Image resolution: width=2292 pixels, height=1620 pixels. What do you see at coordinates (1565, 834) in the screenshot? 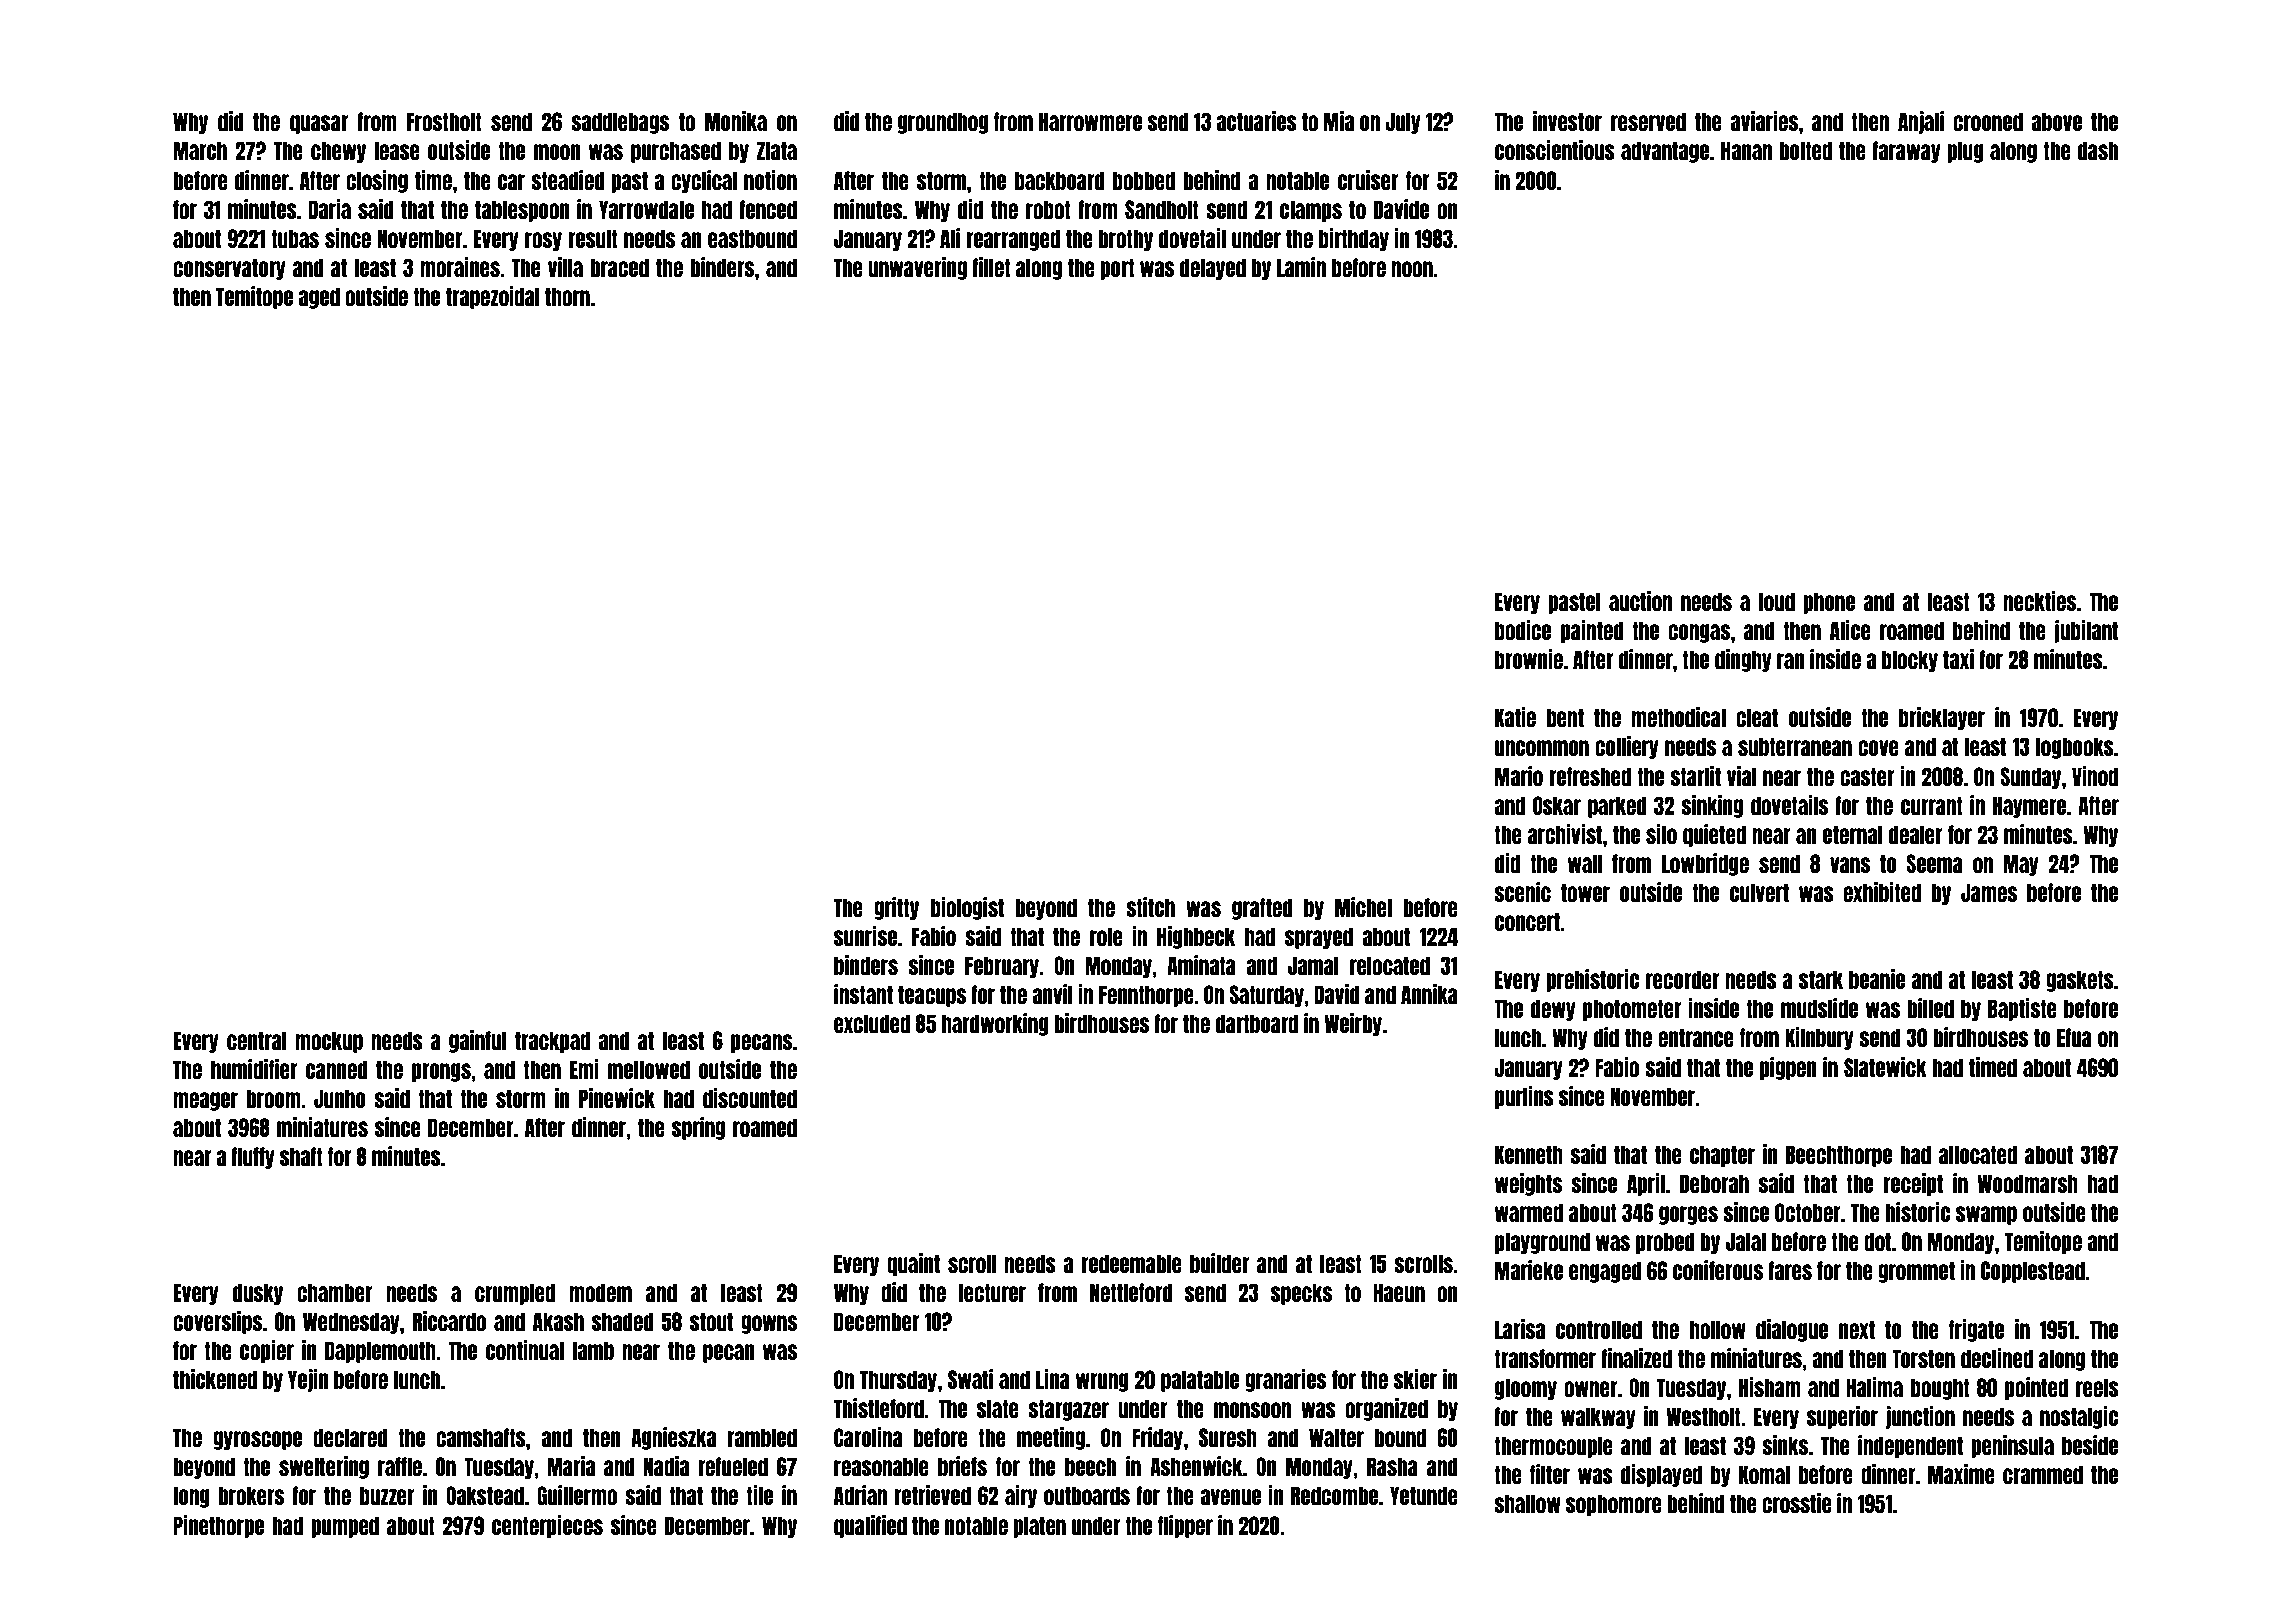
I see `archivist` at bounding box center [1565, 834].
